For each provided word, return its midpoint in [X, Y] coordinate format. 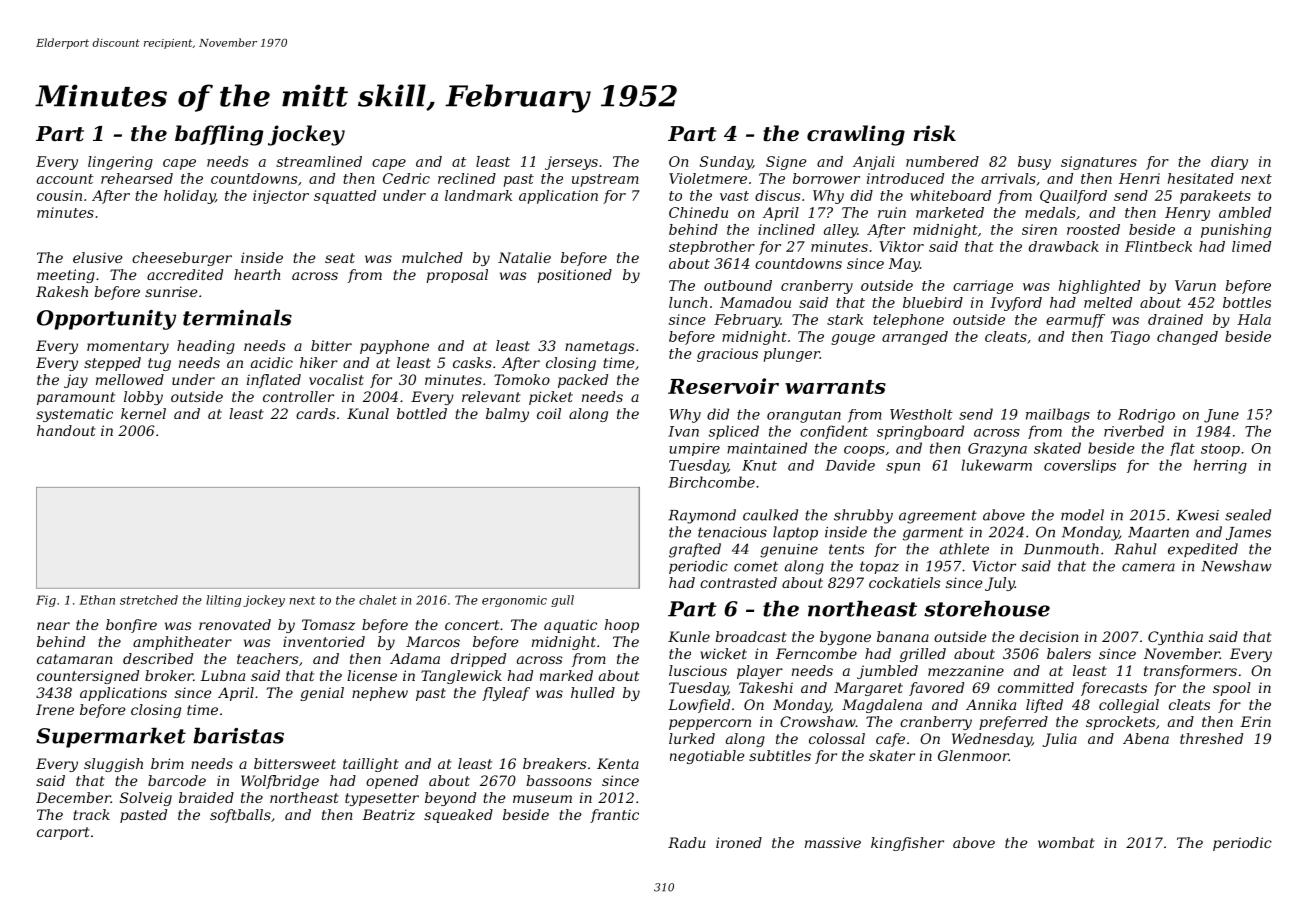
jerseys [571, 163]
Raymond [702, 516]
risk [934, 133]
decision [1049, 636]
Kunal [368, 413]
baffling [219, 135]
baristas [238, 735]
